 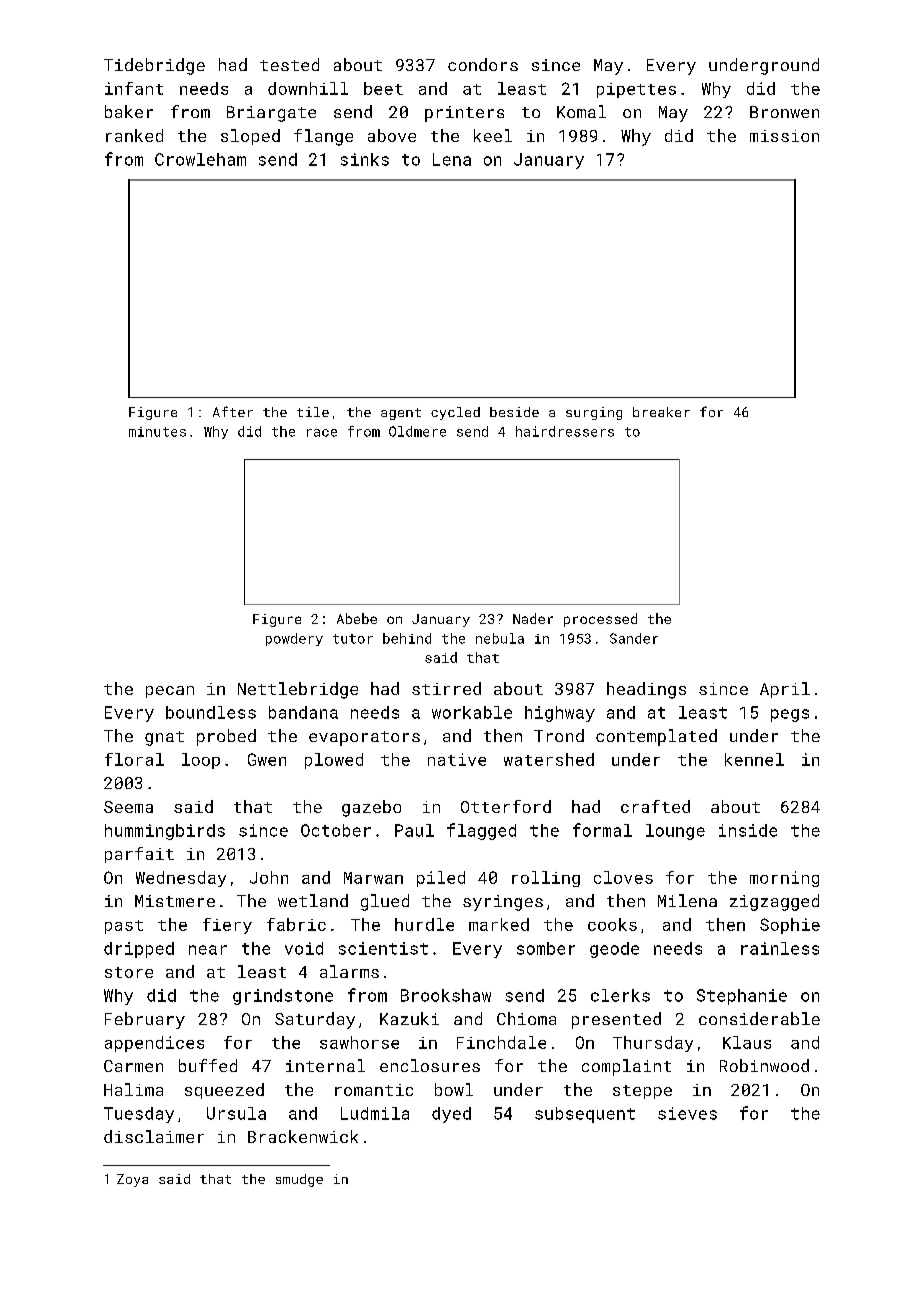 I want to click on Zoya, so click(x=132, y=1180).
